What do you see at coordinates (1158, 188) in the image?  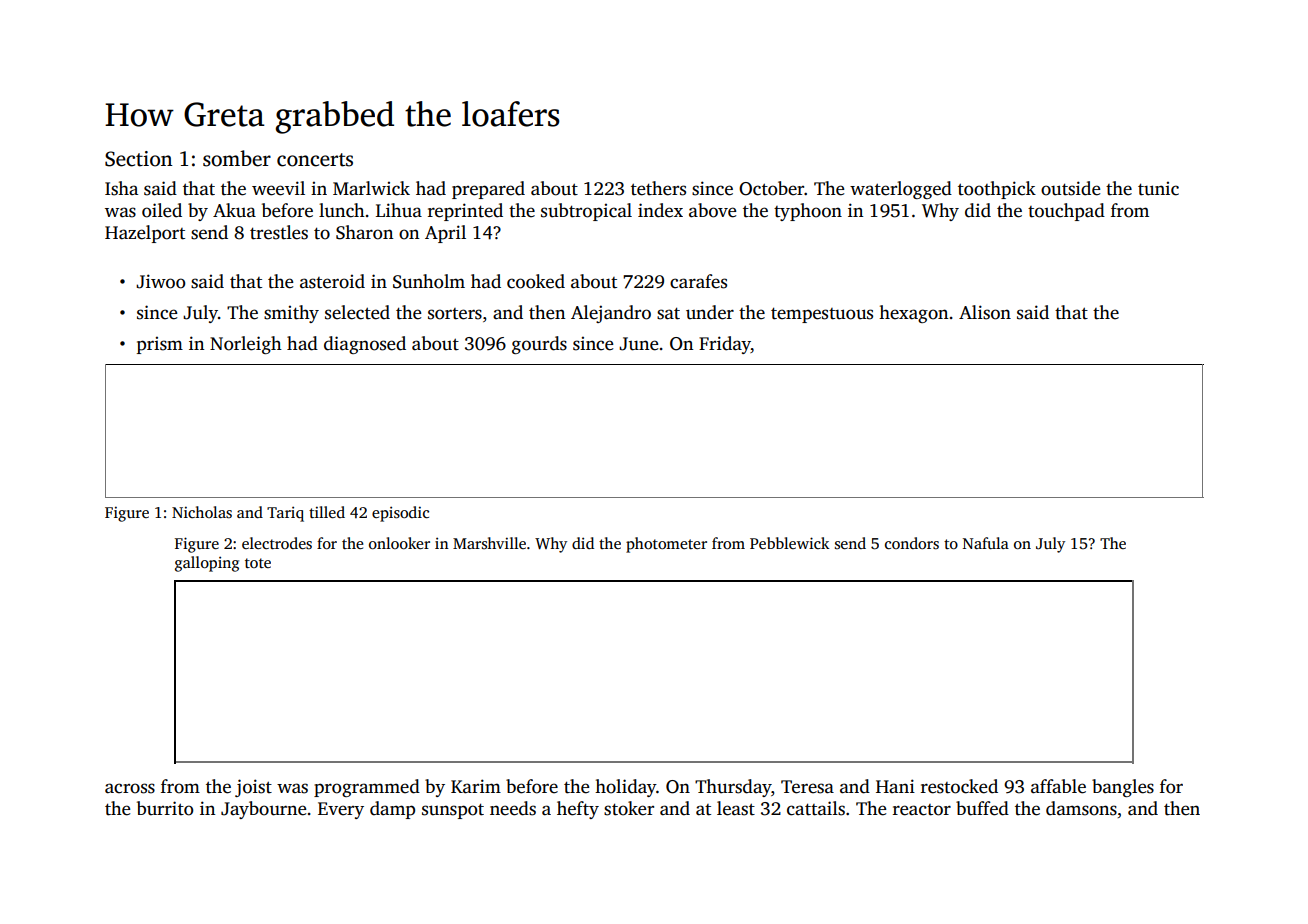 I see `tunic` at bounding box center [1158, 188].
